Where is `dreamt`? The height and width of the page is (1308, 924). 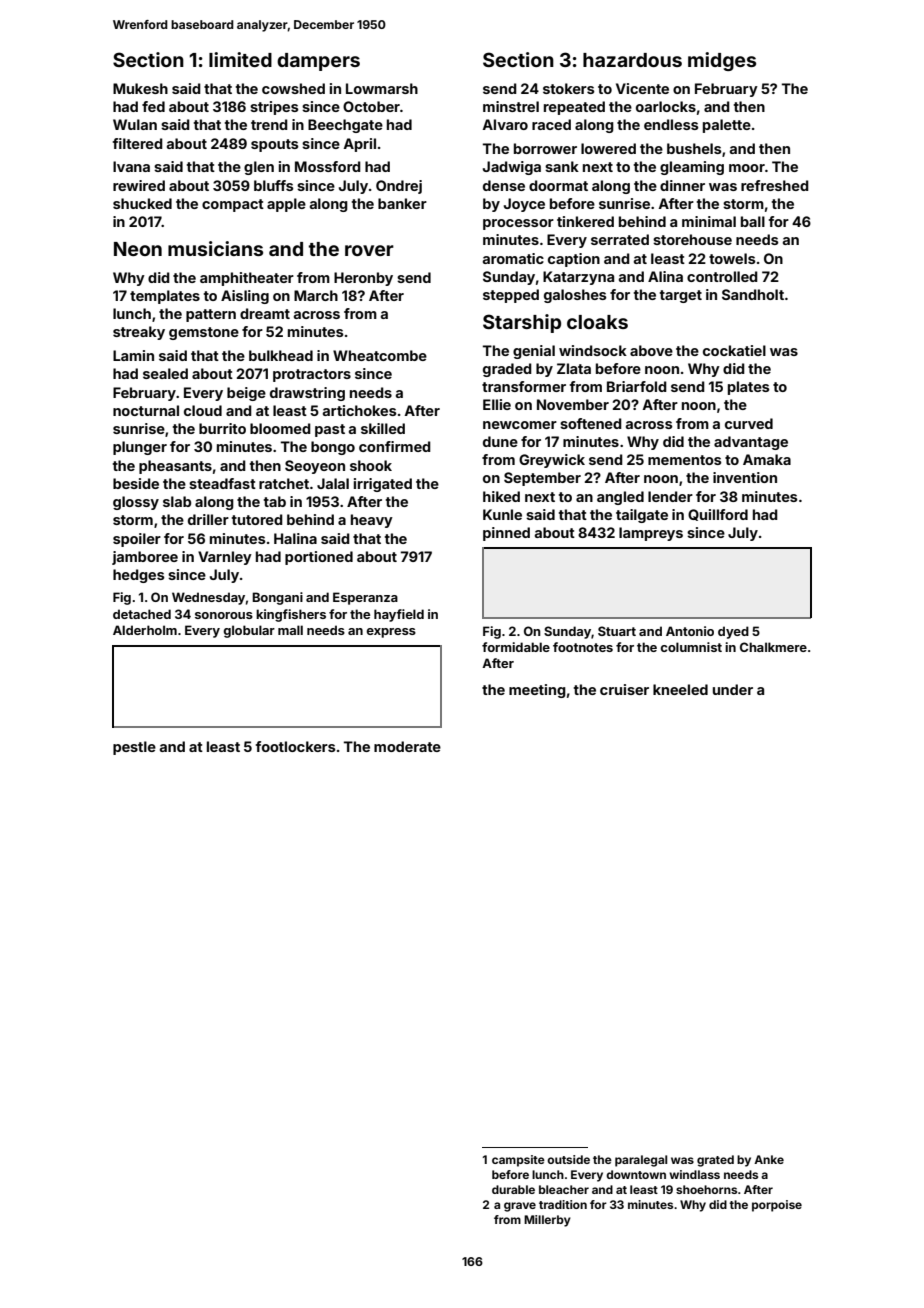
dreamt is located at coordinates (265, 313).
